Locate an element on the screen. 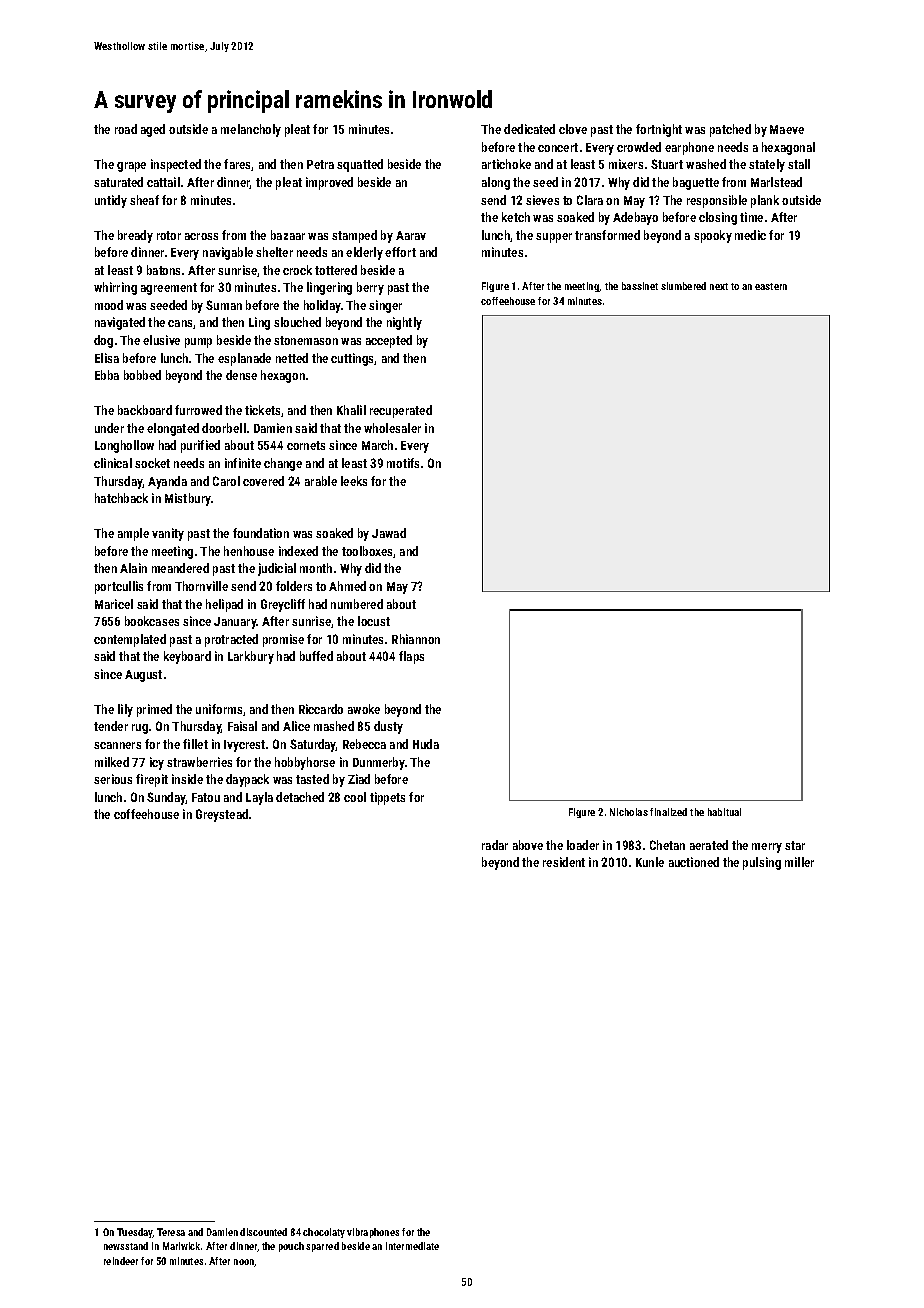  Rebecca is located at coordinates (364, 744).
